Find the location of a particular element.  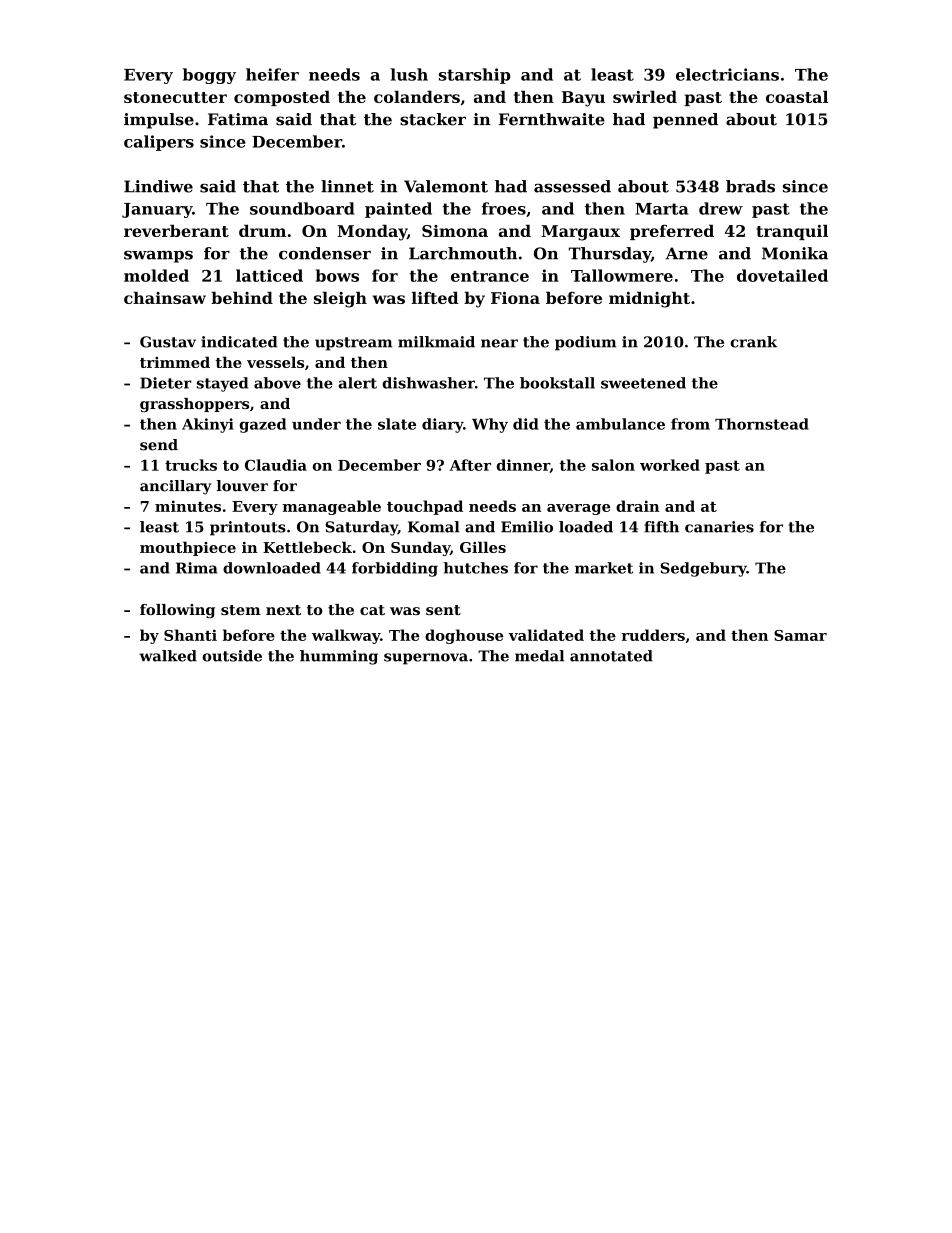

slate is located at coordinates (397, 424).
